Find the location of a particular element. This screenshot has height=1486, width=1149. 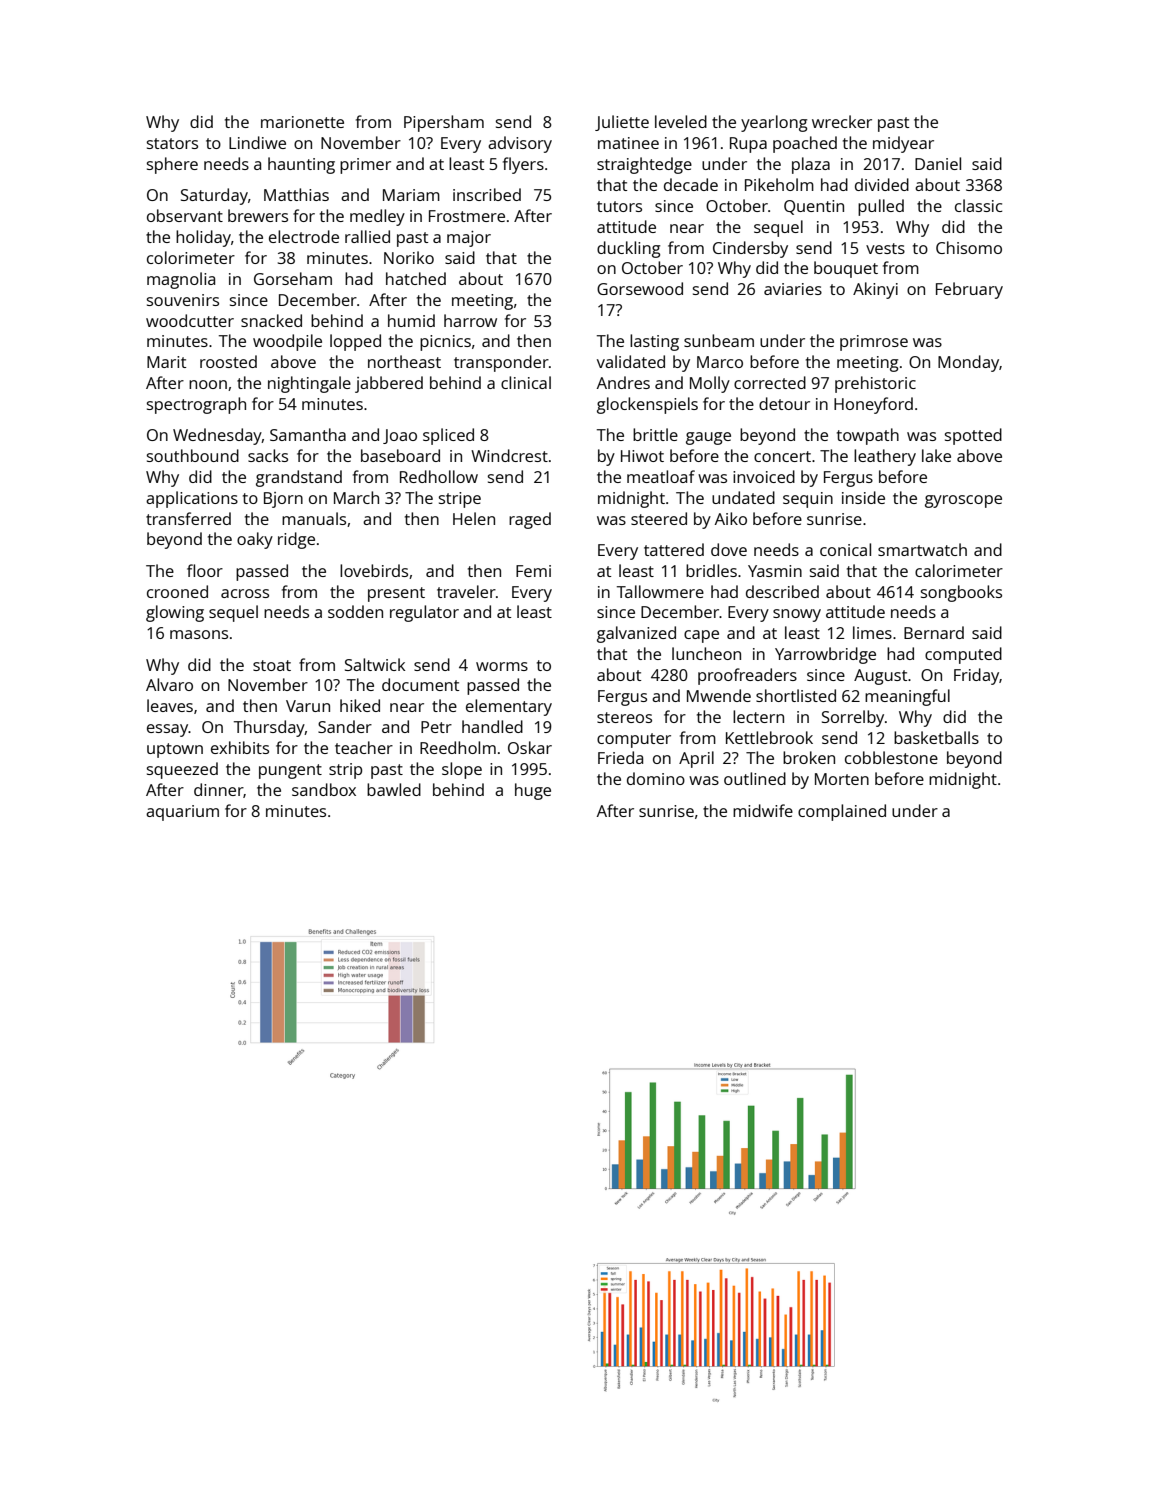

stereos is located at coordinates (624, 717).
